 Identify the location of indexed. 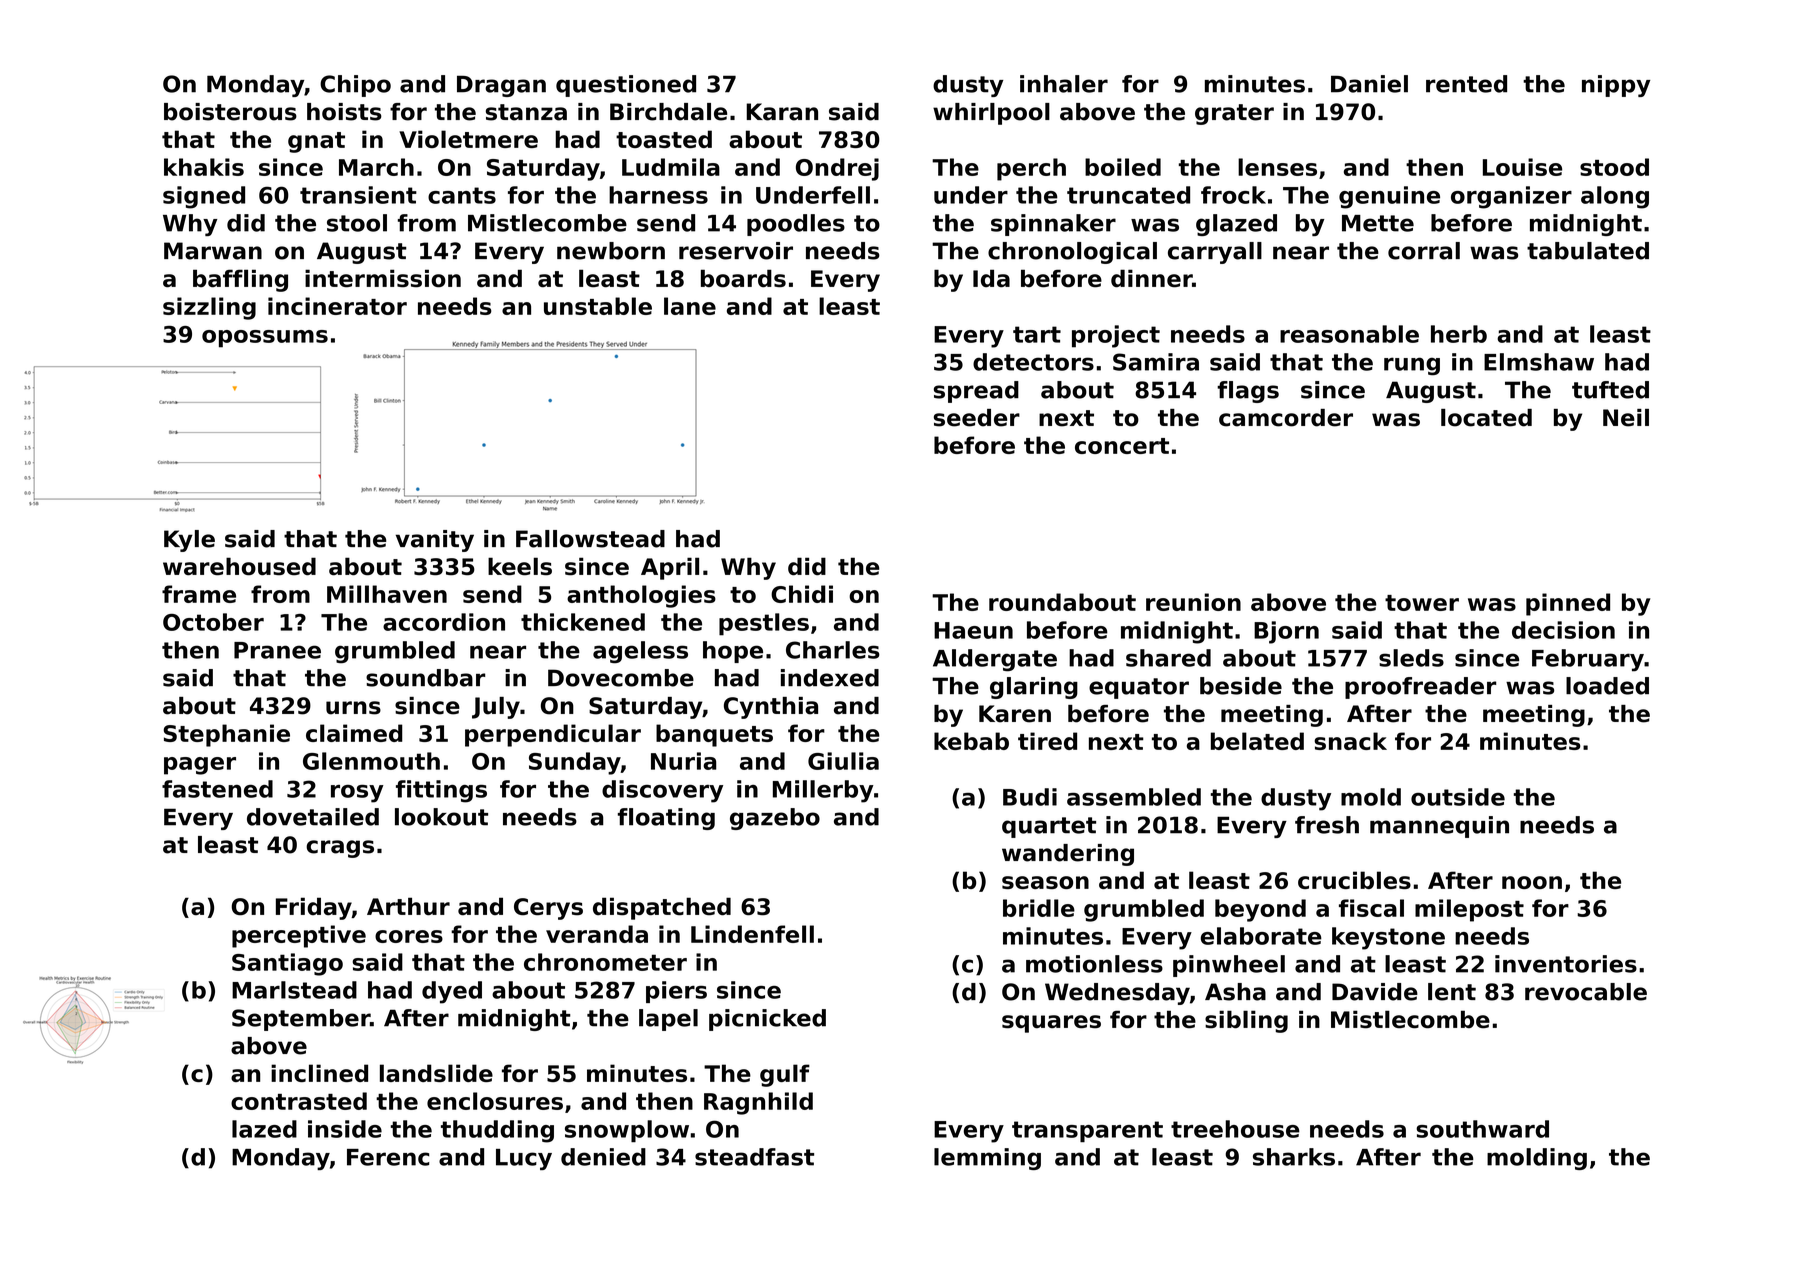
(830, 678).
